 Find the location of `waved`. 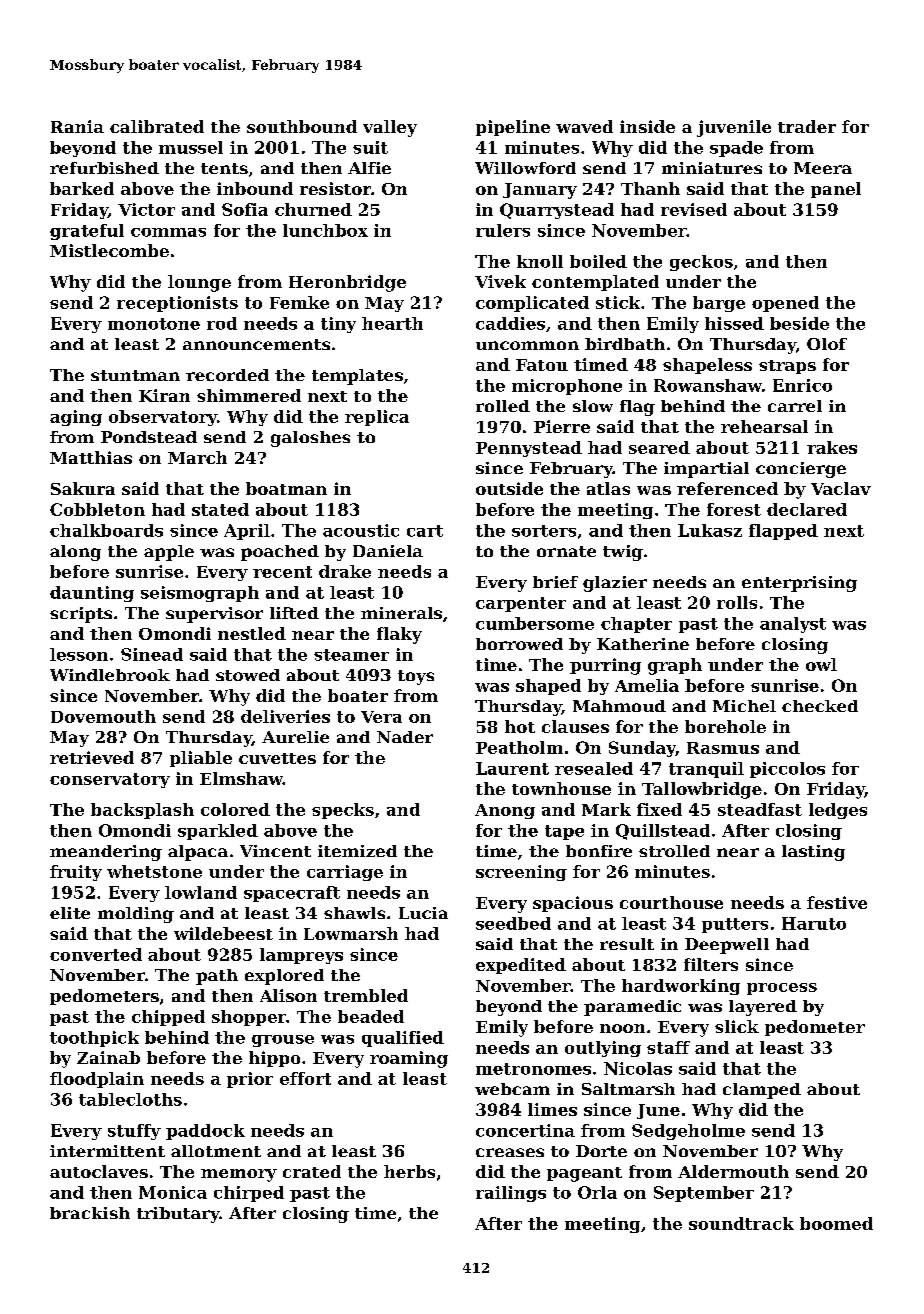

waved is located at coordinates (584, 126).
